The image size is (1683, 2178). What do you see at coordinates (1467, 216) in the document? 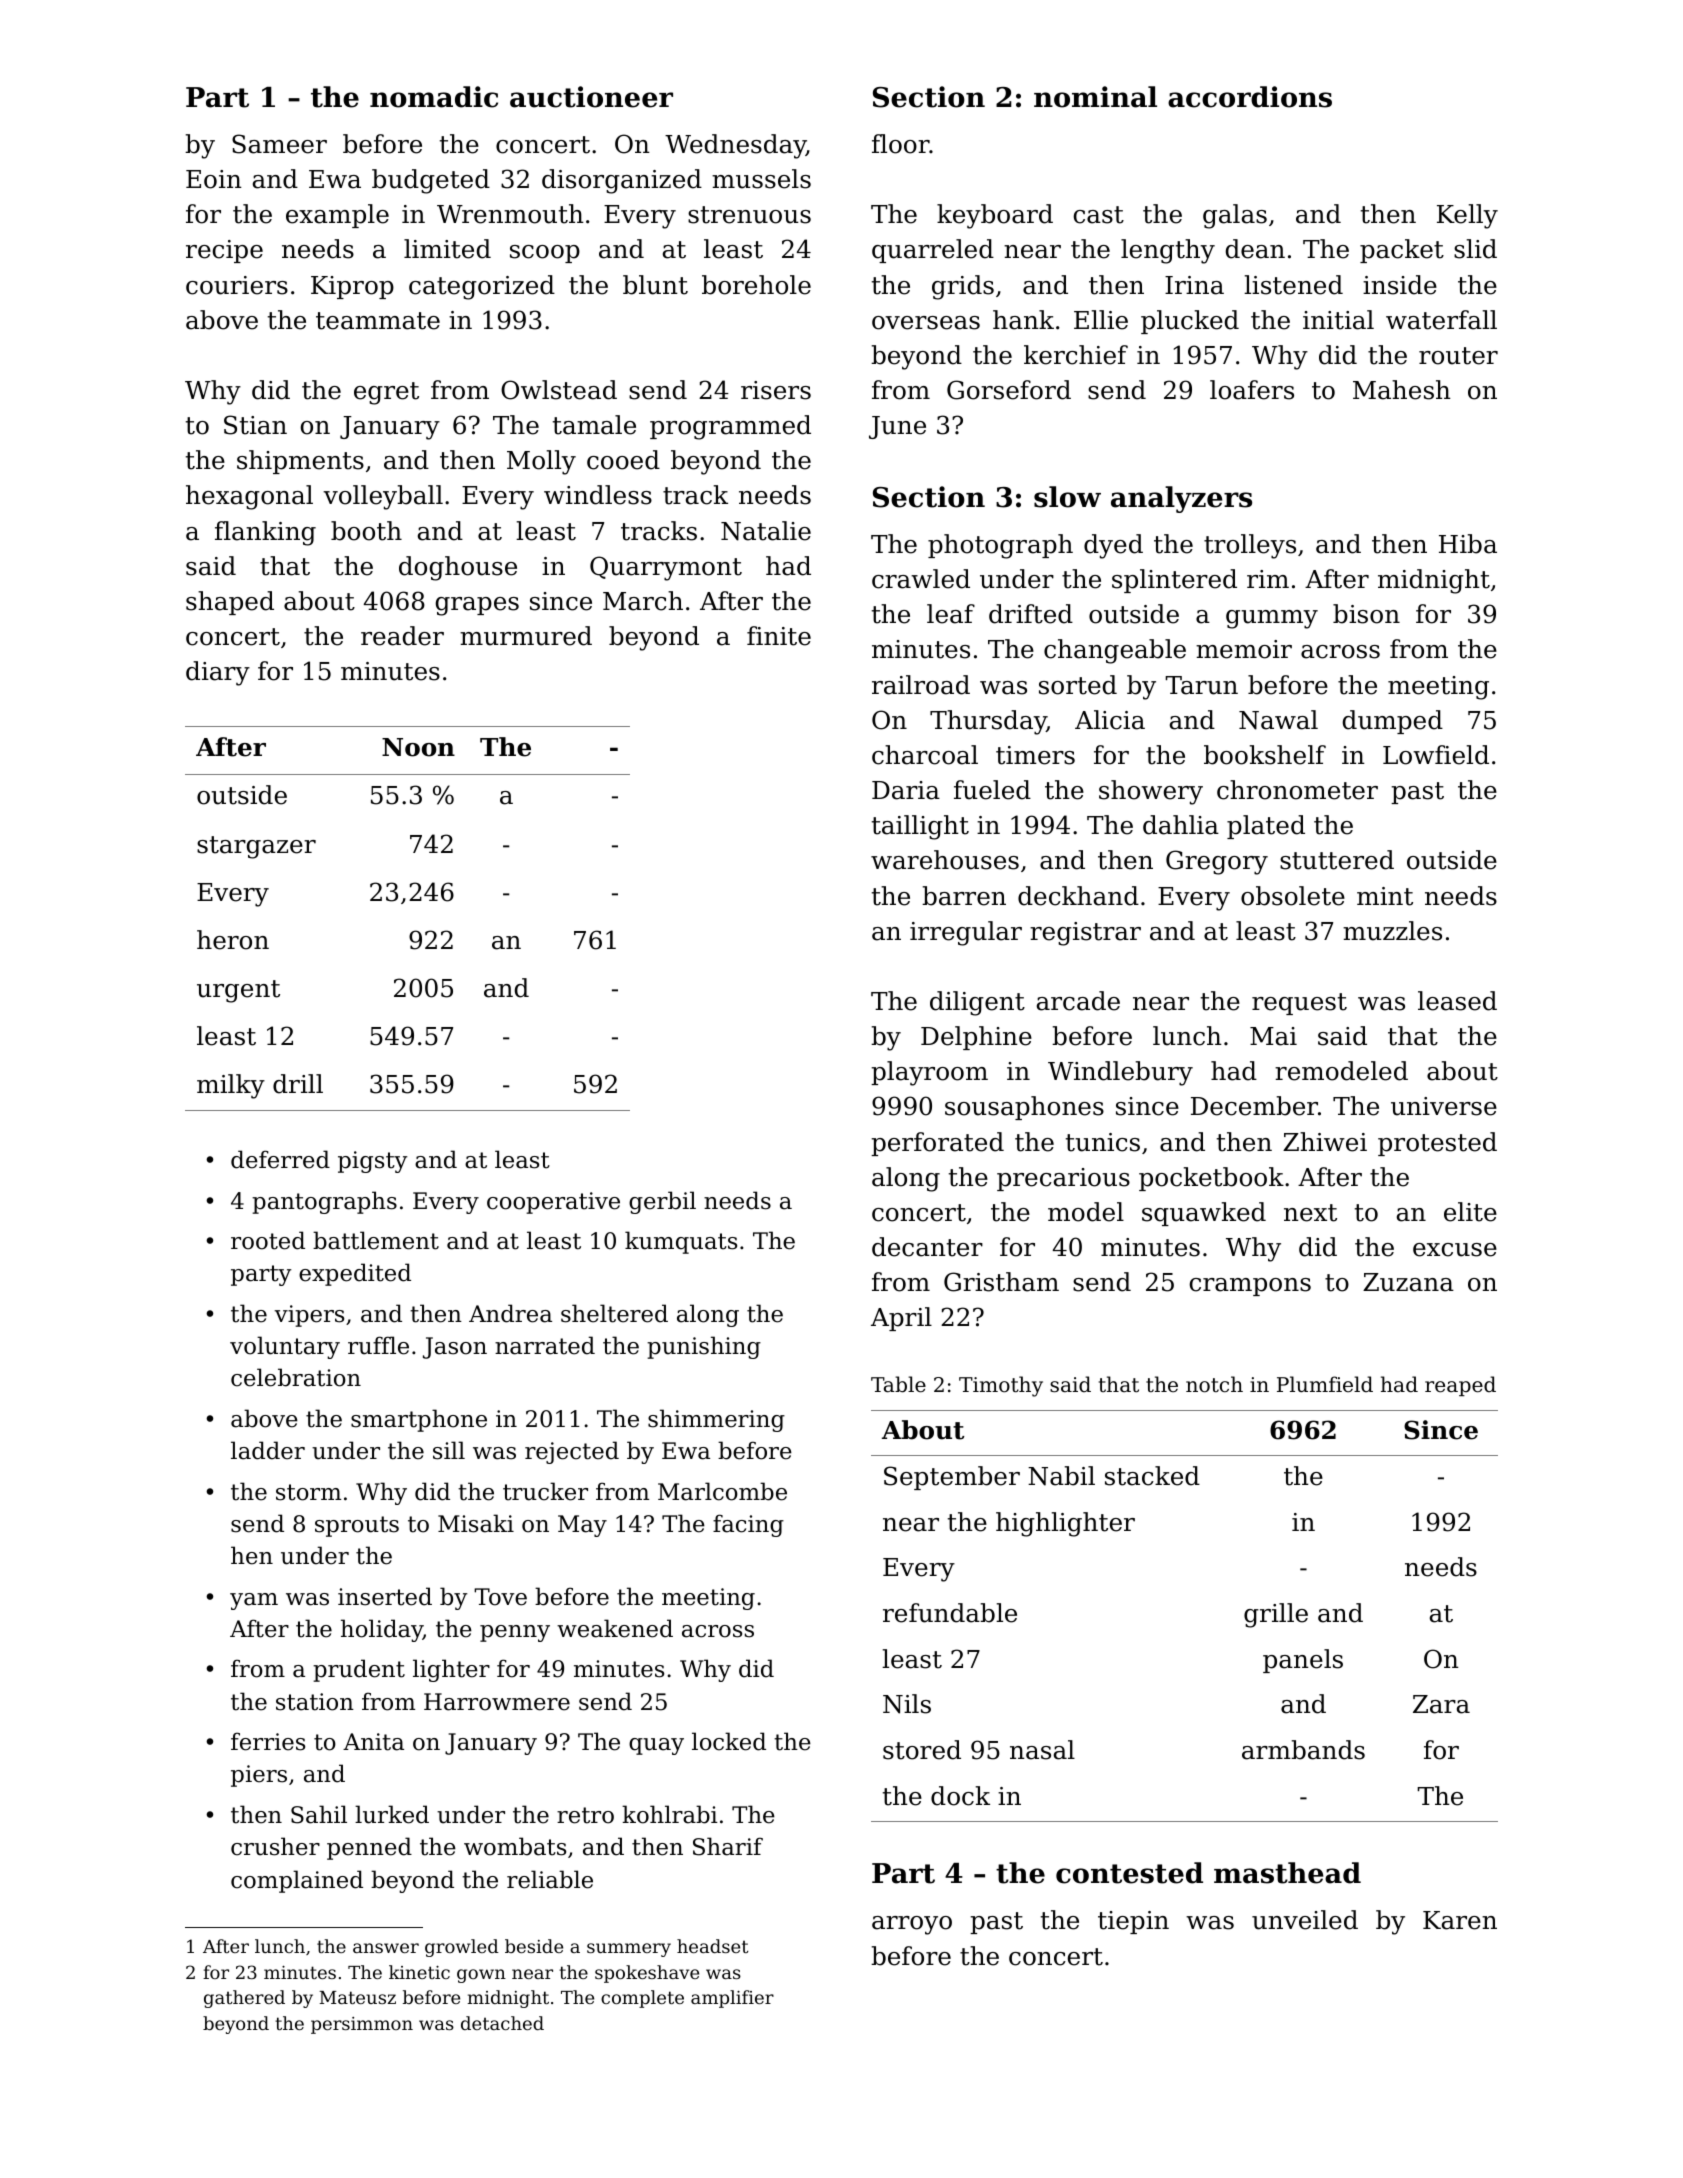
I see `Kelly` at bounding box center [1467, 216].
